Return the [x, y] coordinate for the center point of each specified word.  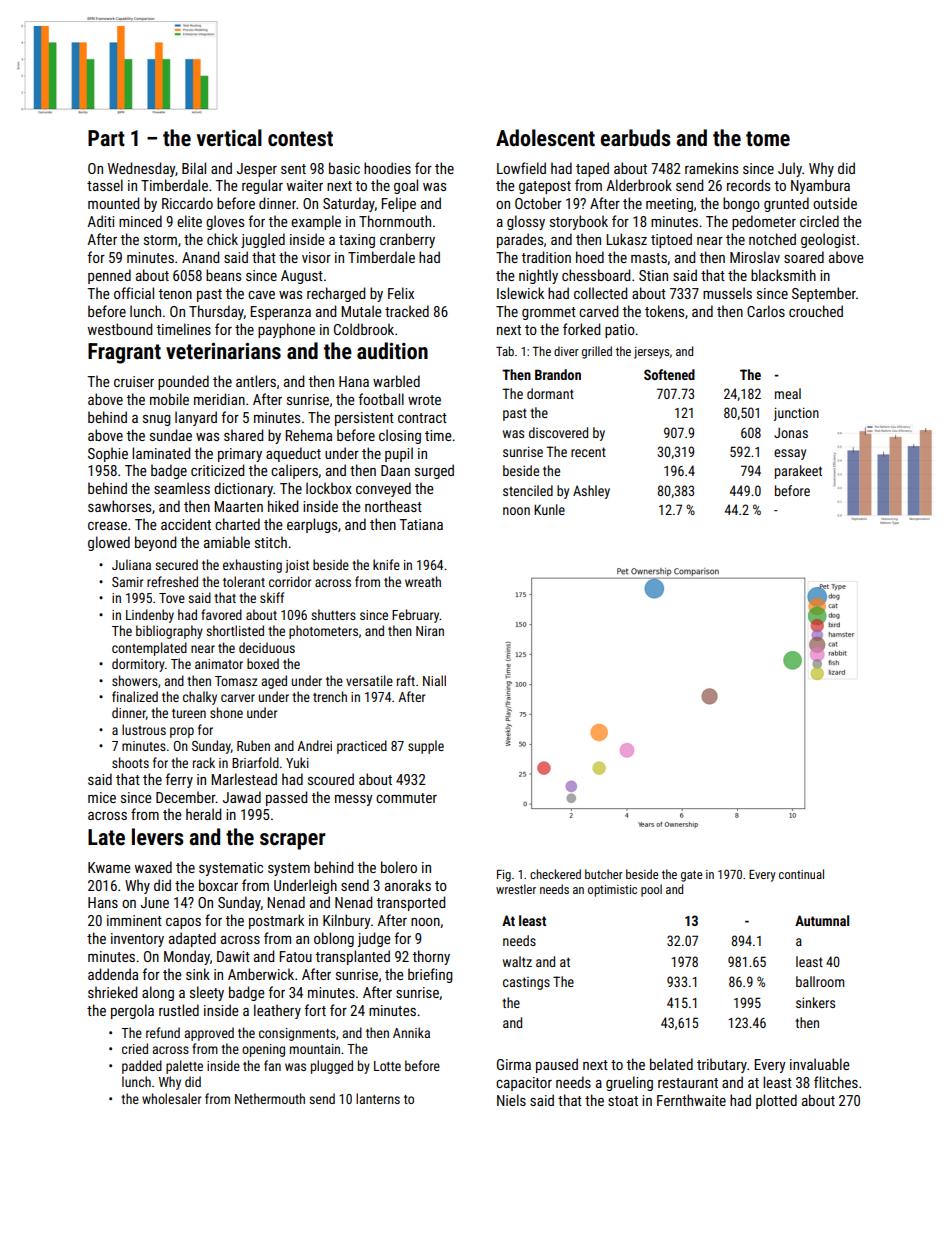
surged [434, 471]
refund [163, 1032]
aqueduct [293, 454]
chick [222, 239]
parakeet [798, 472]
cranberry [407, 240]
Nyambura [820, 186]
